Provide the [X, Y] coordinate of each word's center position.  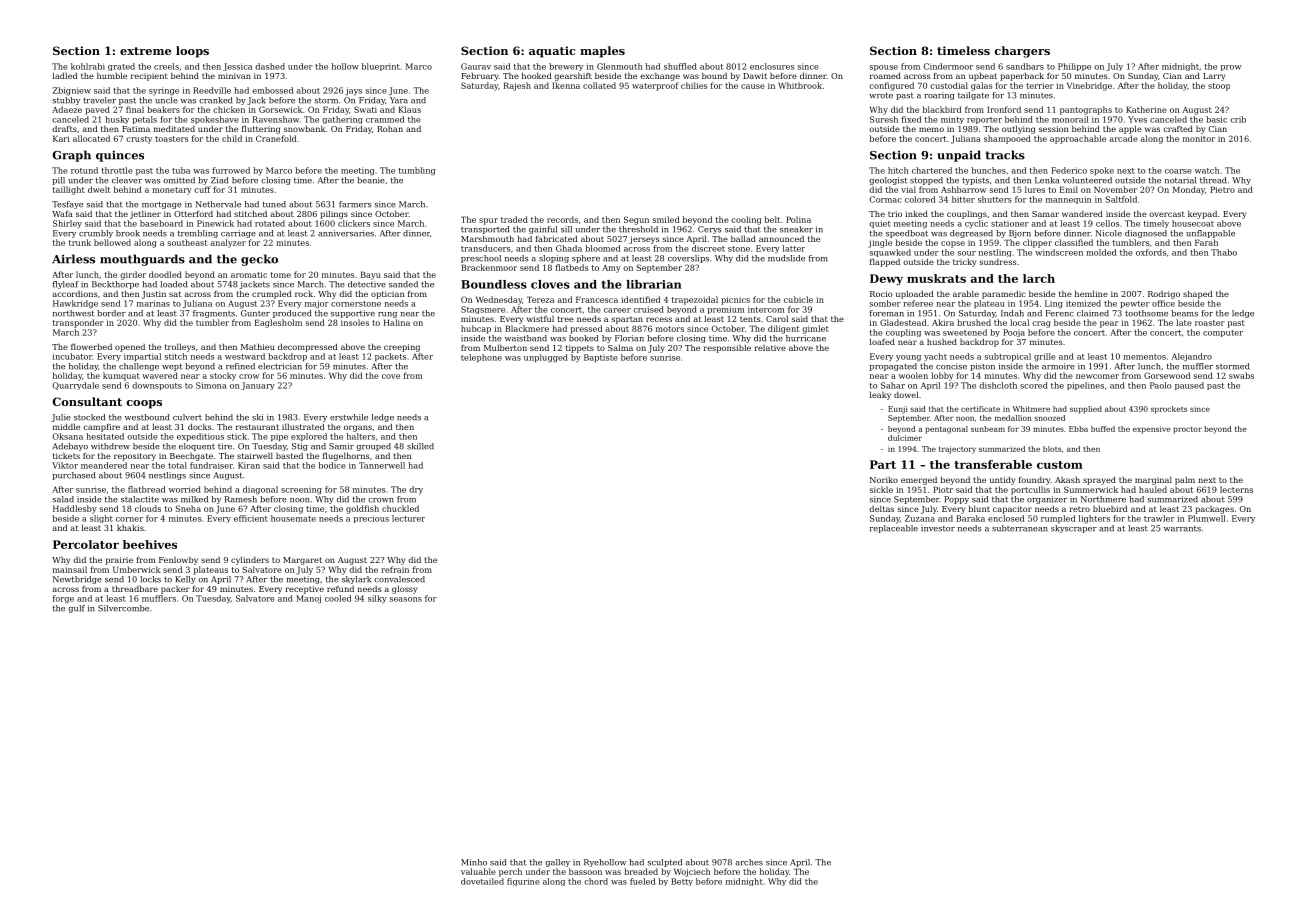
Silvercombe [123, 608]
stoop [1219, 87]
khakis [130, 527]
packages [1214, 509]
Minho [474, 862]
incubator [72, 356]
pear [1109, 324]
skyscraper [1074, 529]
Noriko [884, 480]
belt [772, 219]
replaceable [894, 529]
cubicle [798, 299]
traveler [99, 100]
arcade [1123, 138]
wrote [881, 95]
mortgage [162, 205]
